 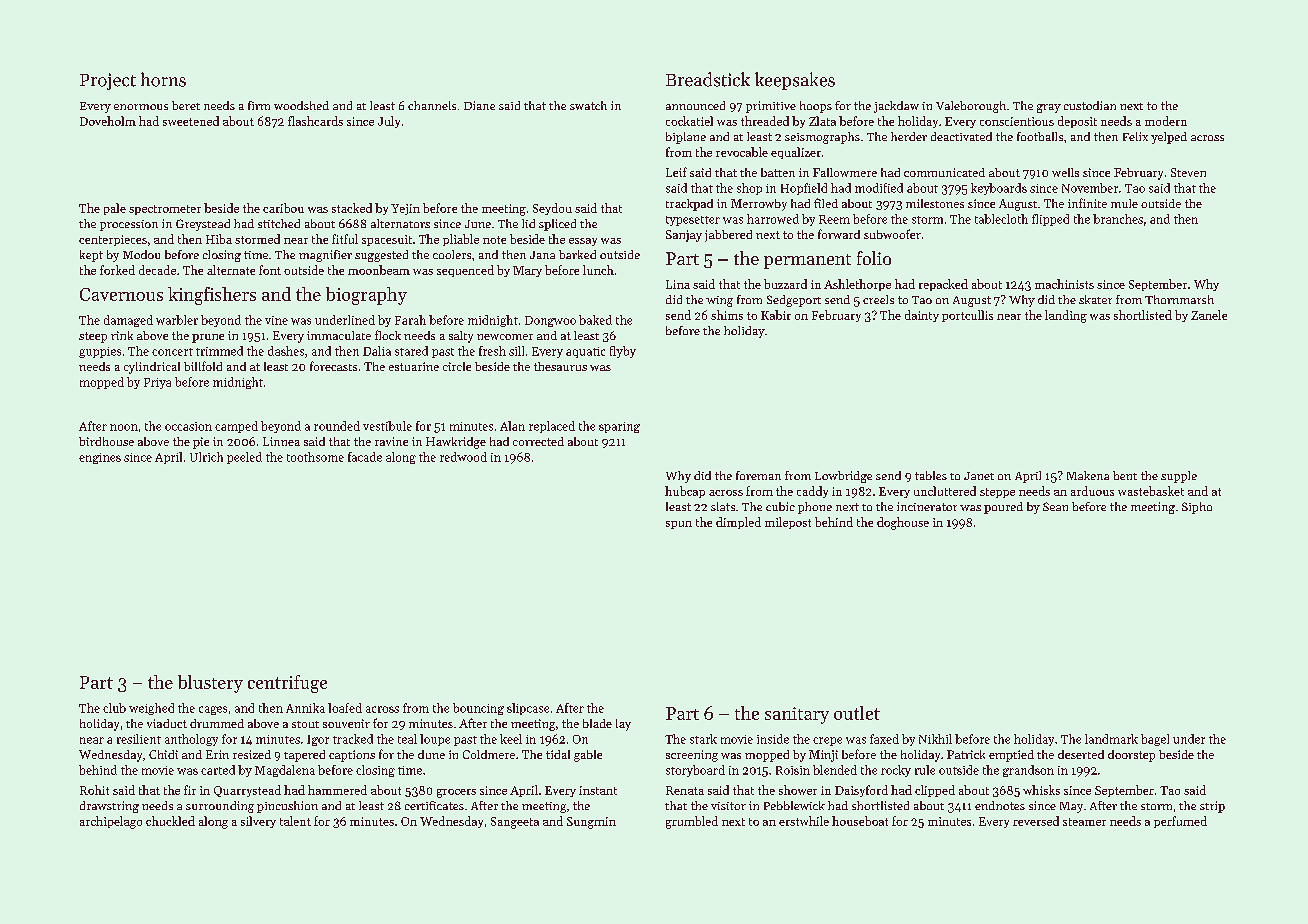 I want to click on swatch, so click(x=588, y=105).
